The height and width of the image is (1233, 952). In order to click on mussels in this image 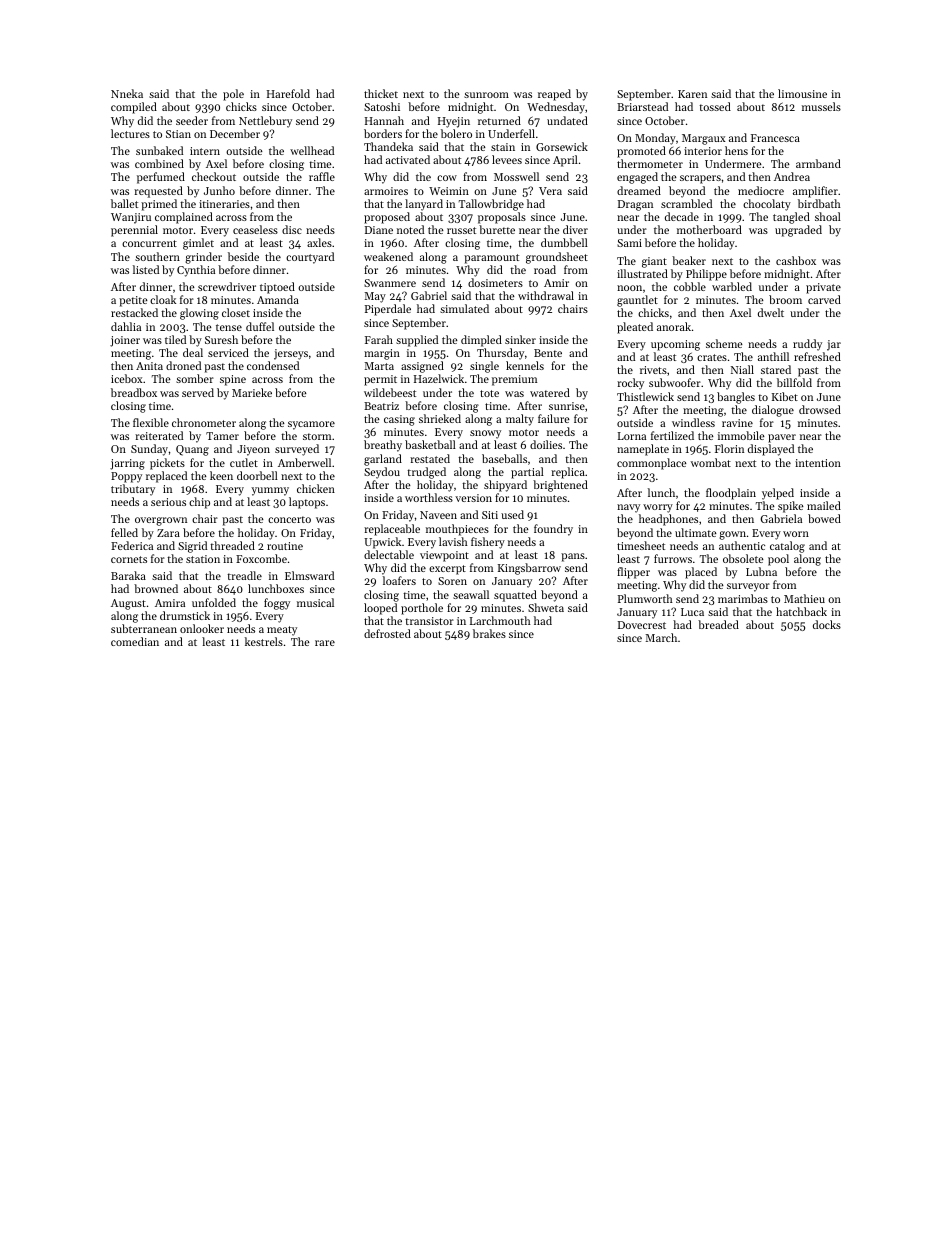, I will do `click(821, 106)`.
